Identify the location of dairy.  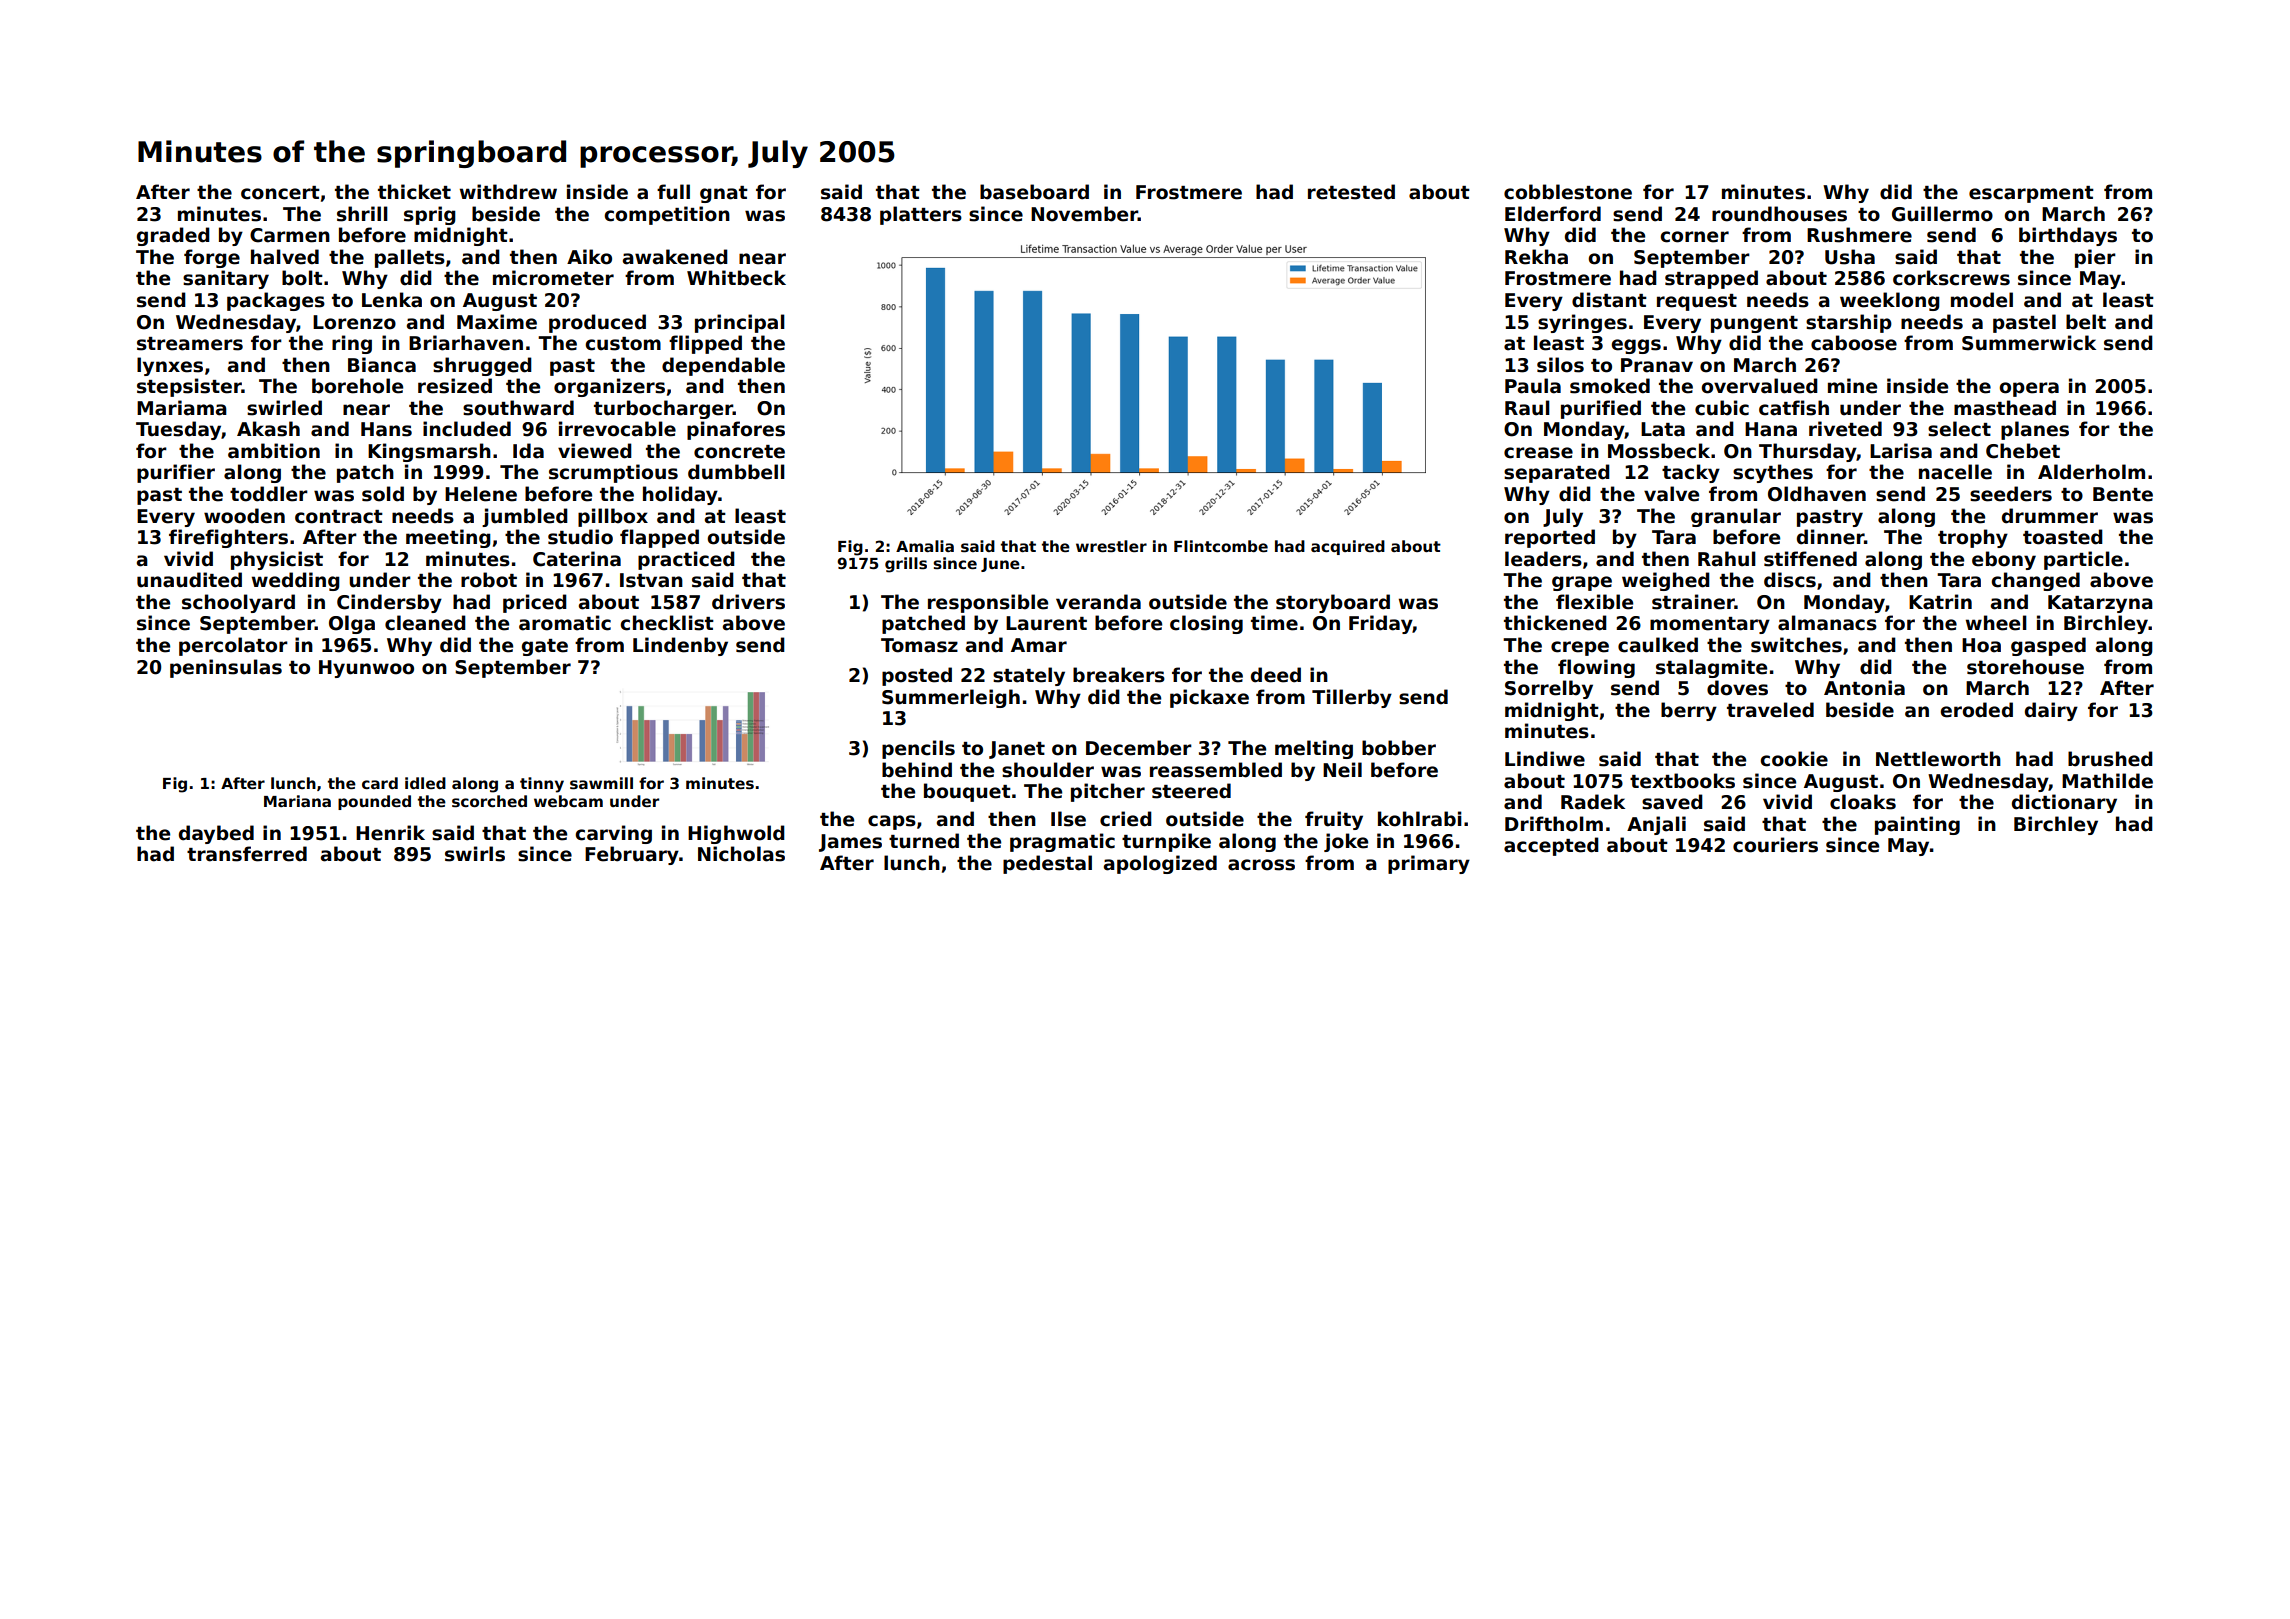
(2051, 711).
